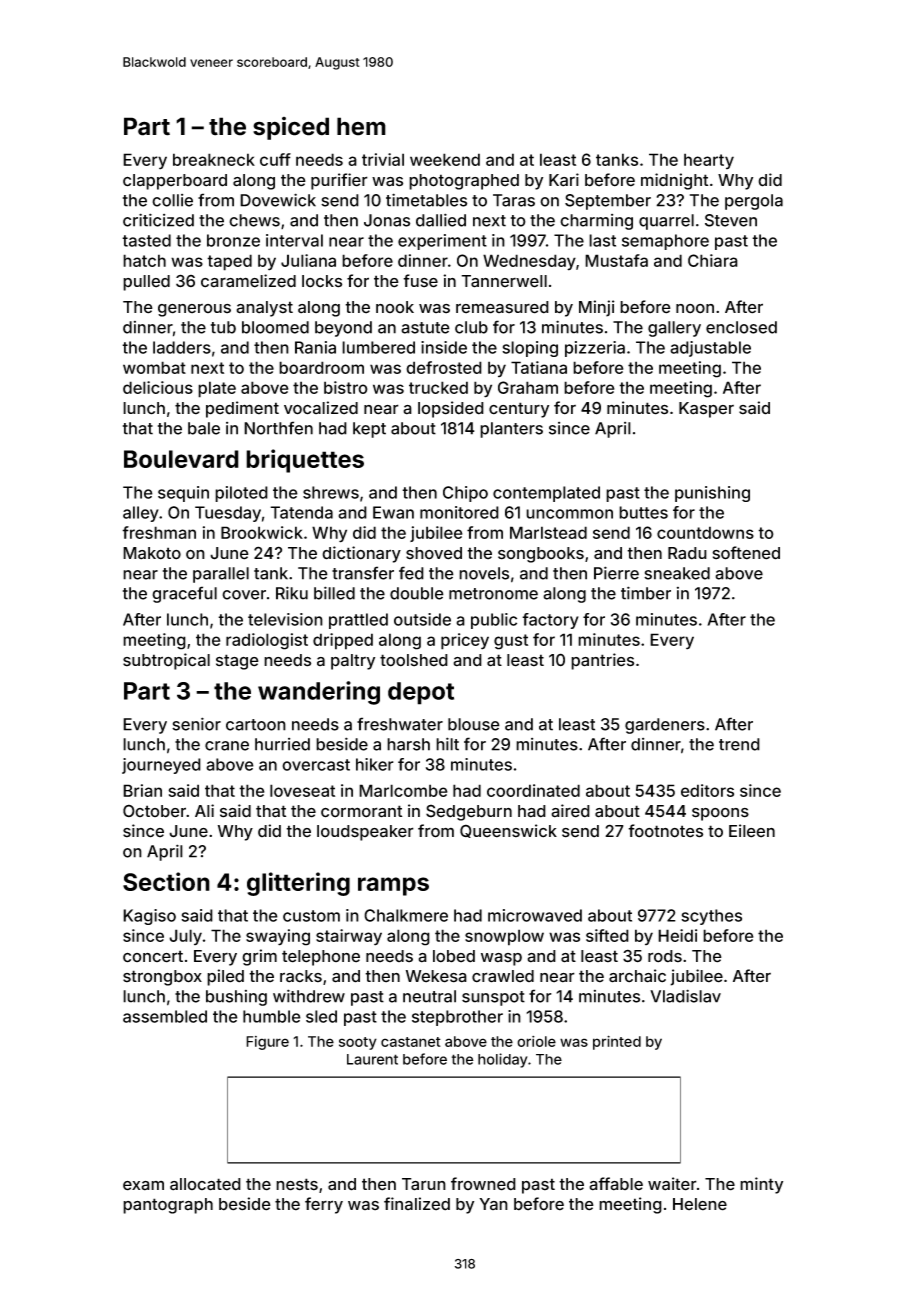 Image resolution: width=908 pixels, height=1316 pixels. Describe the element at coordinates (291, 128) in the screenshot. I see `spiced` at that location.
